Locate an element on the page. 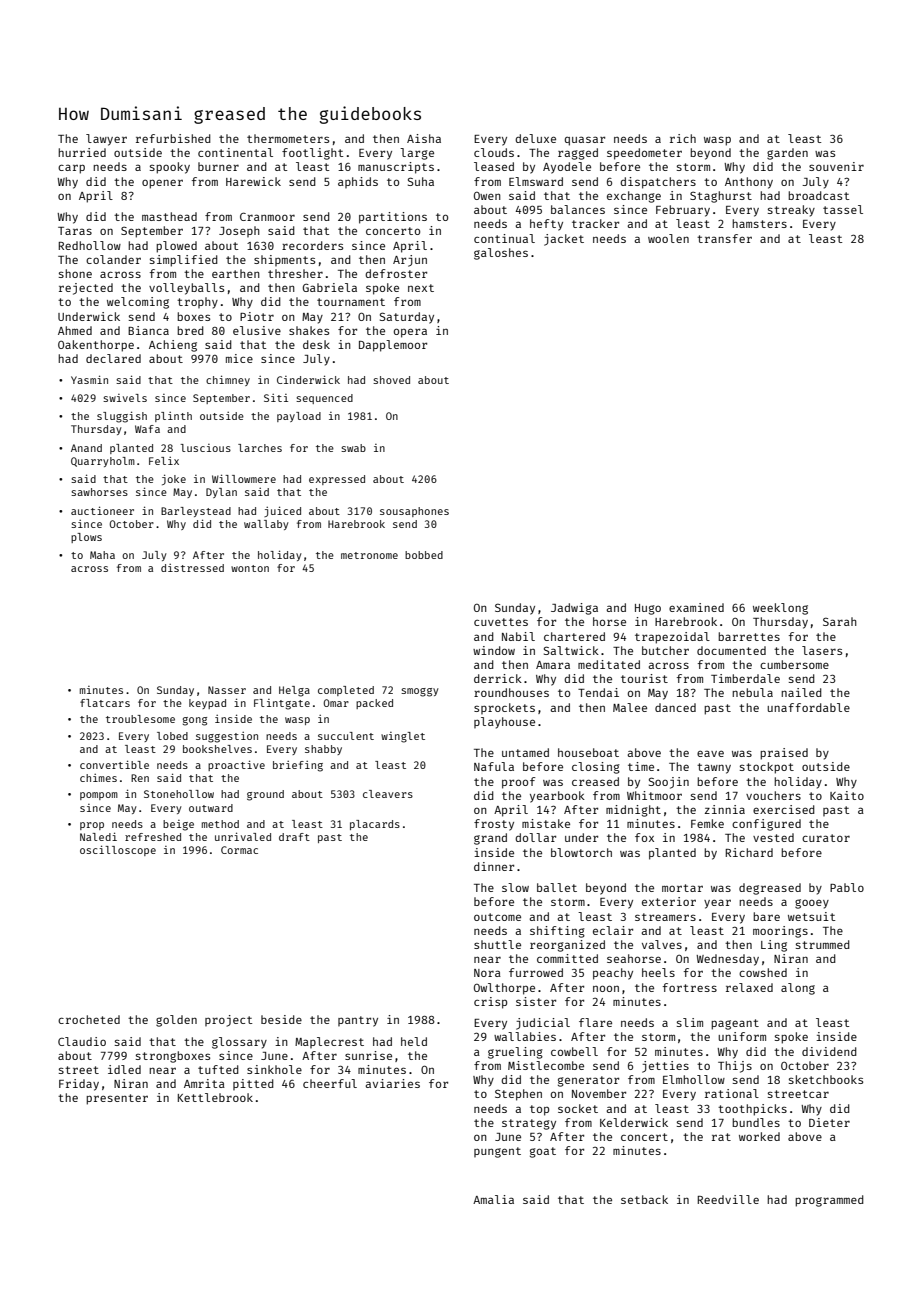 The height and width of the page is (1308, 924). Thijs is located at coordinates (735, 1067).
